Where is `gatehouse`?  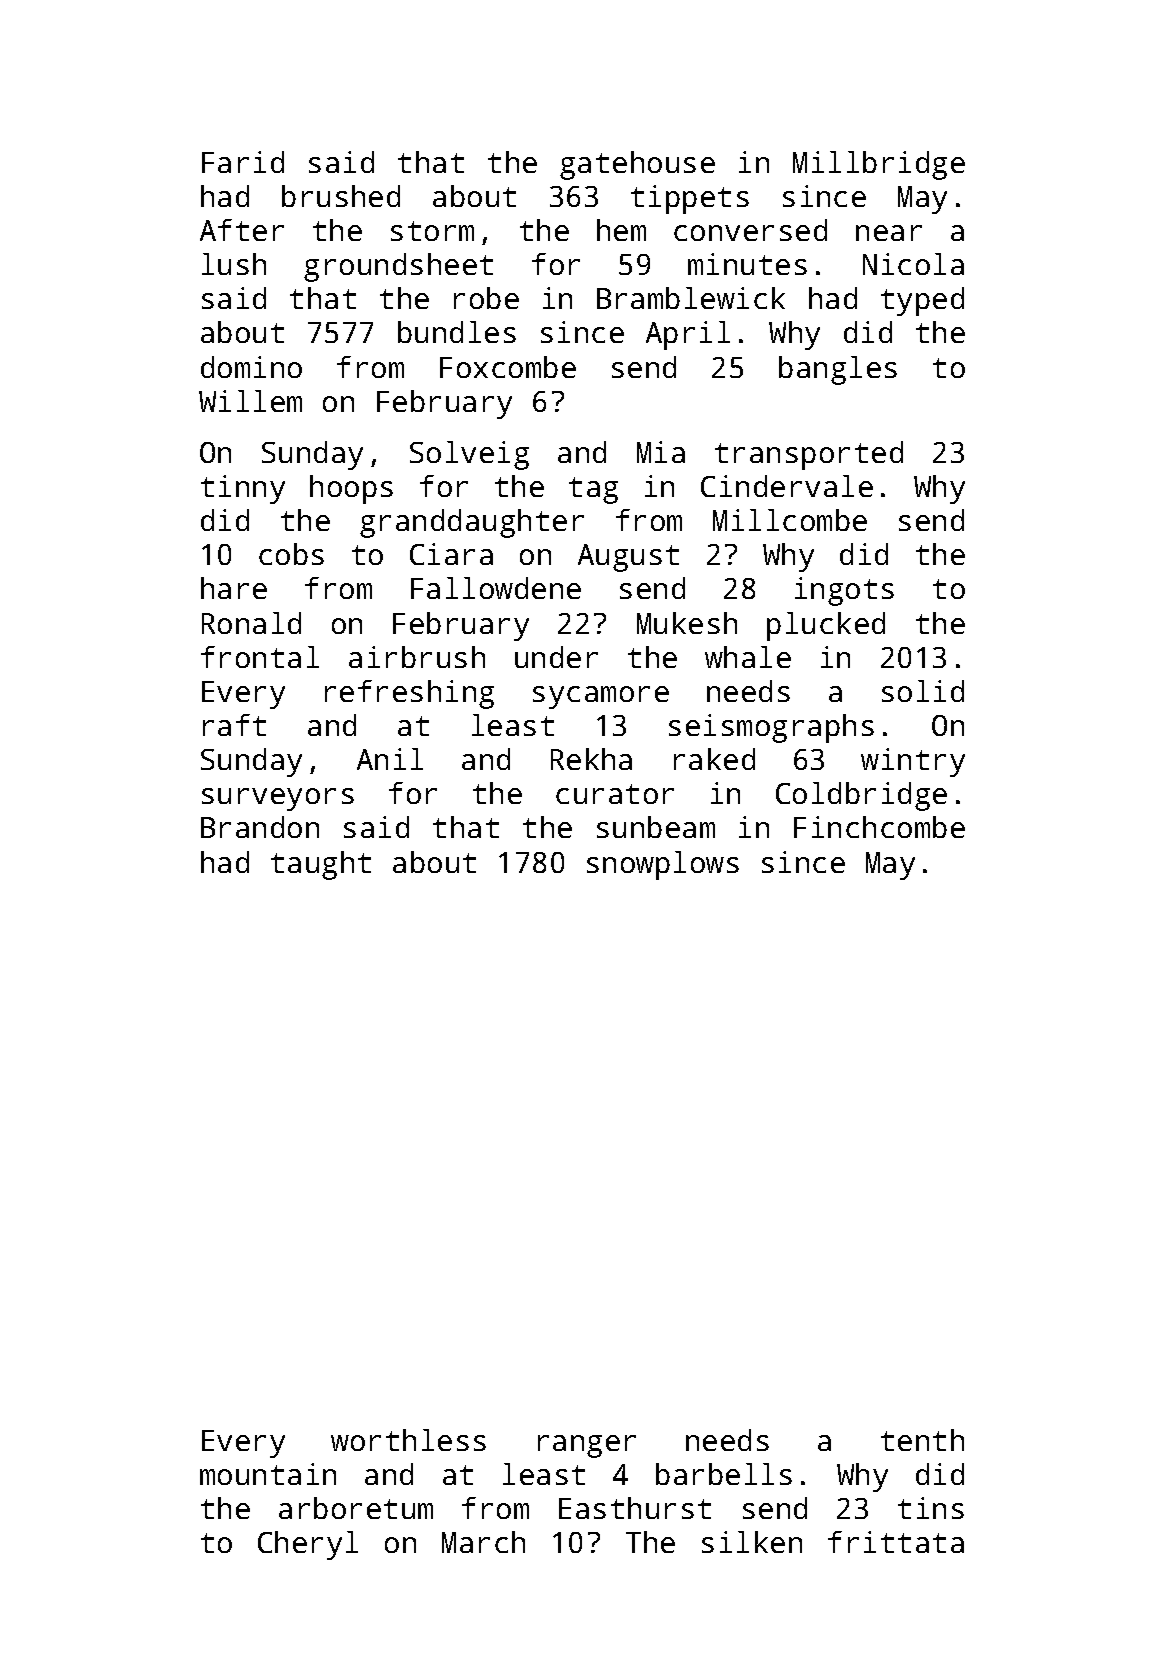
gatehouse is located at coordinates (637, 165).
